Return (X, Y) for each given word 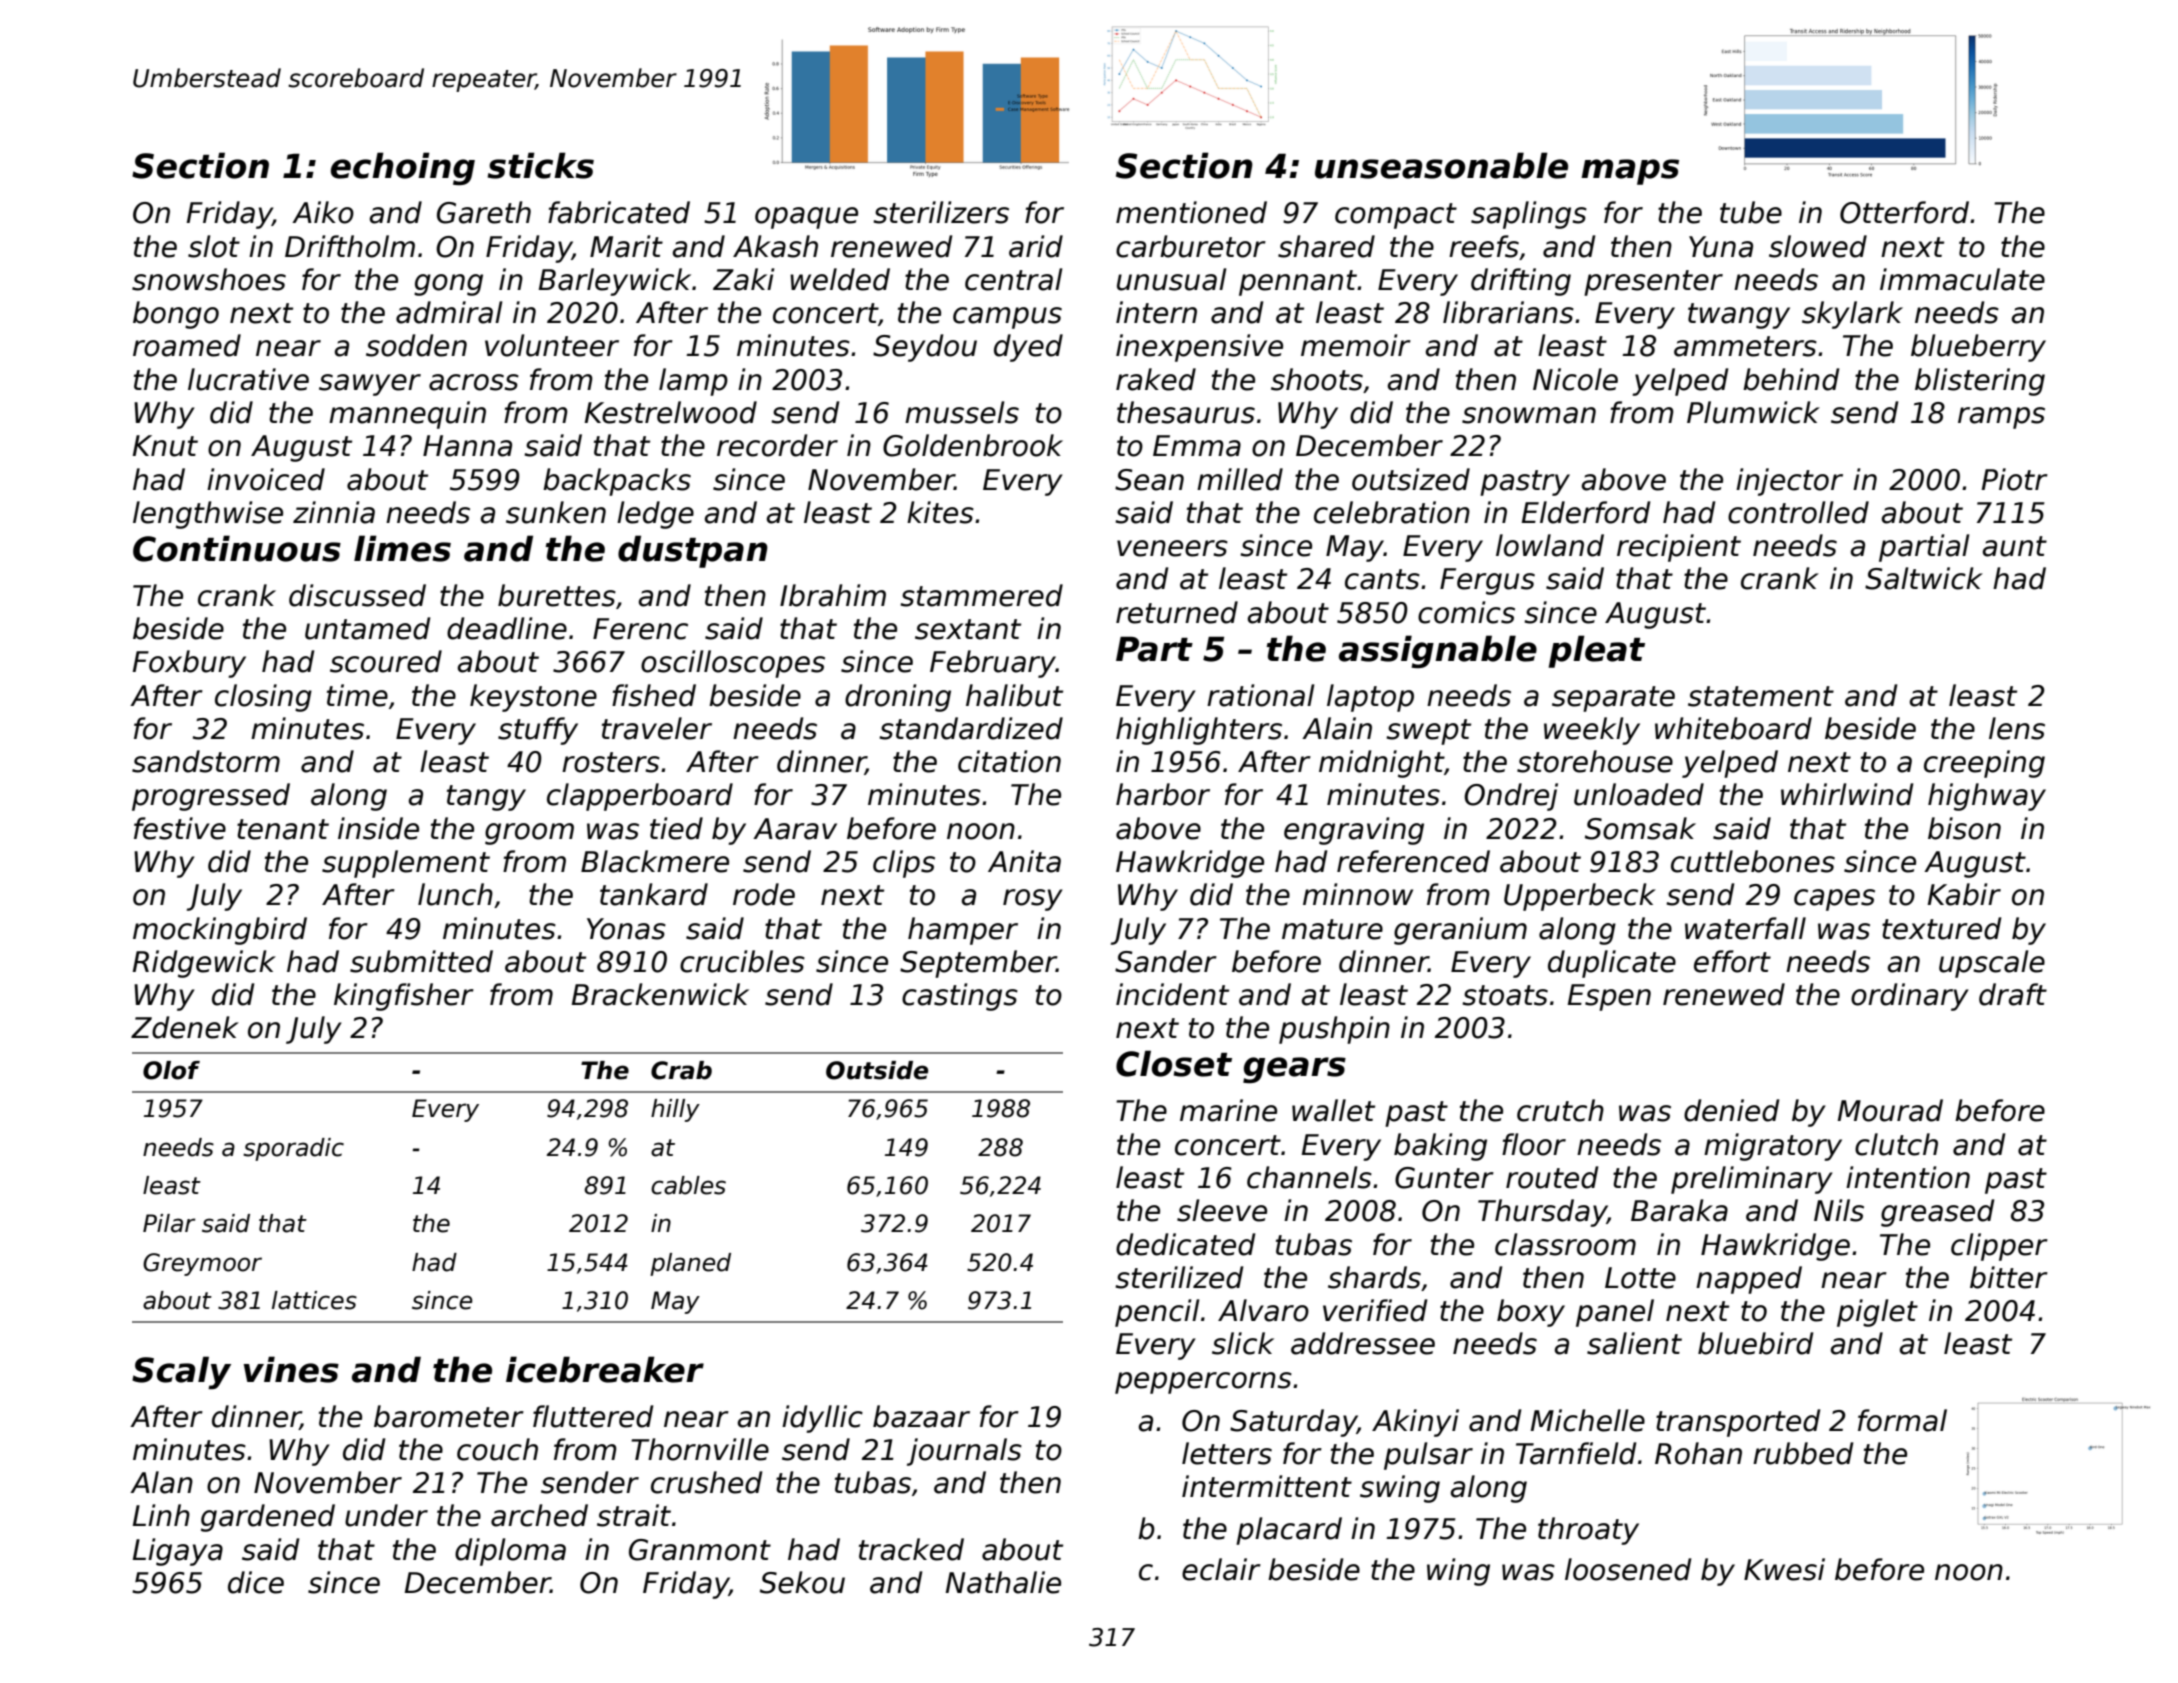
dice (256, 1582)
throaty (1588, 1531)
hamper (963, 931)
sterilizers (941, 212)
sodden (416, 345)
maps (1630, 172)
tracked (911, 1549)
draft (2013, 994)
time (357, 695)
